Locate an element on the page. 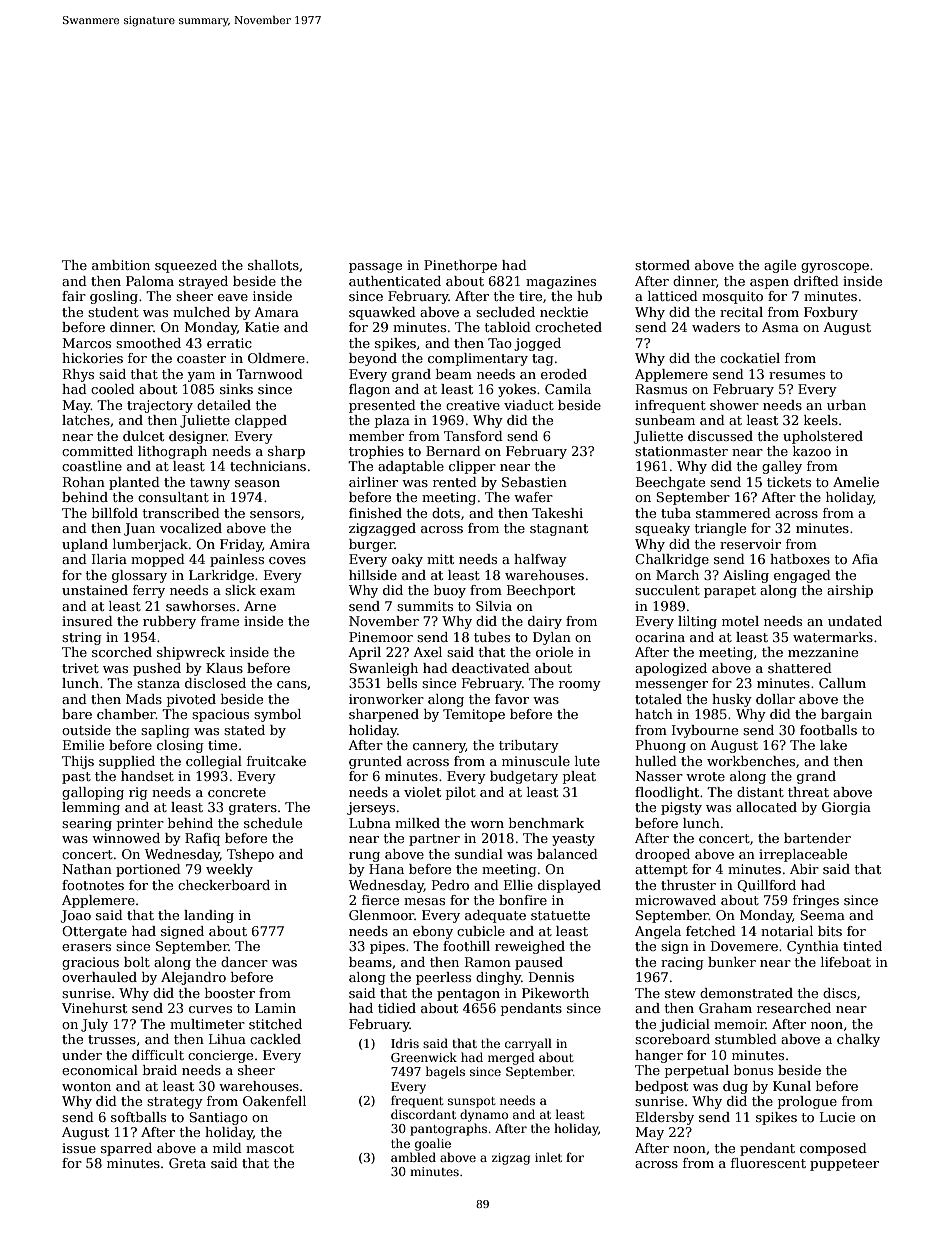 Image resolution: width=952 pixels, height=1233 pixels. Camila is located at coordinates (568, 389).
